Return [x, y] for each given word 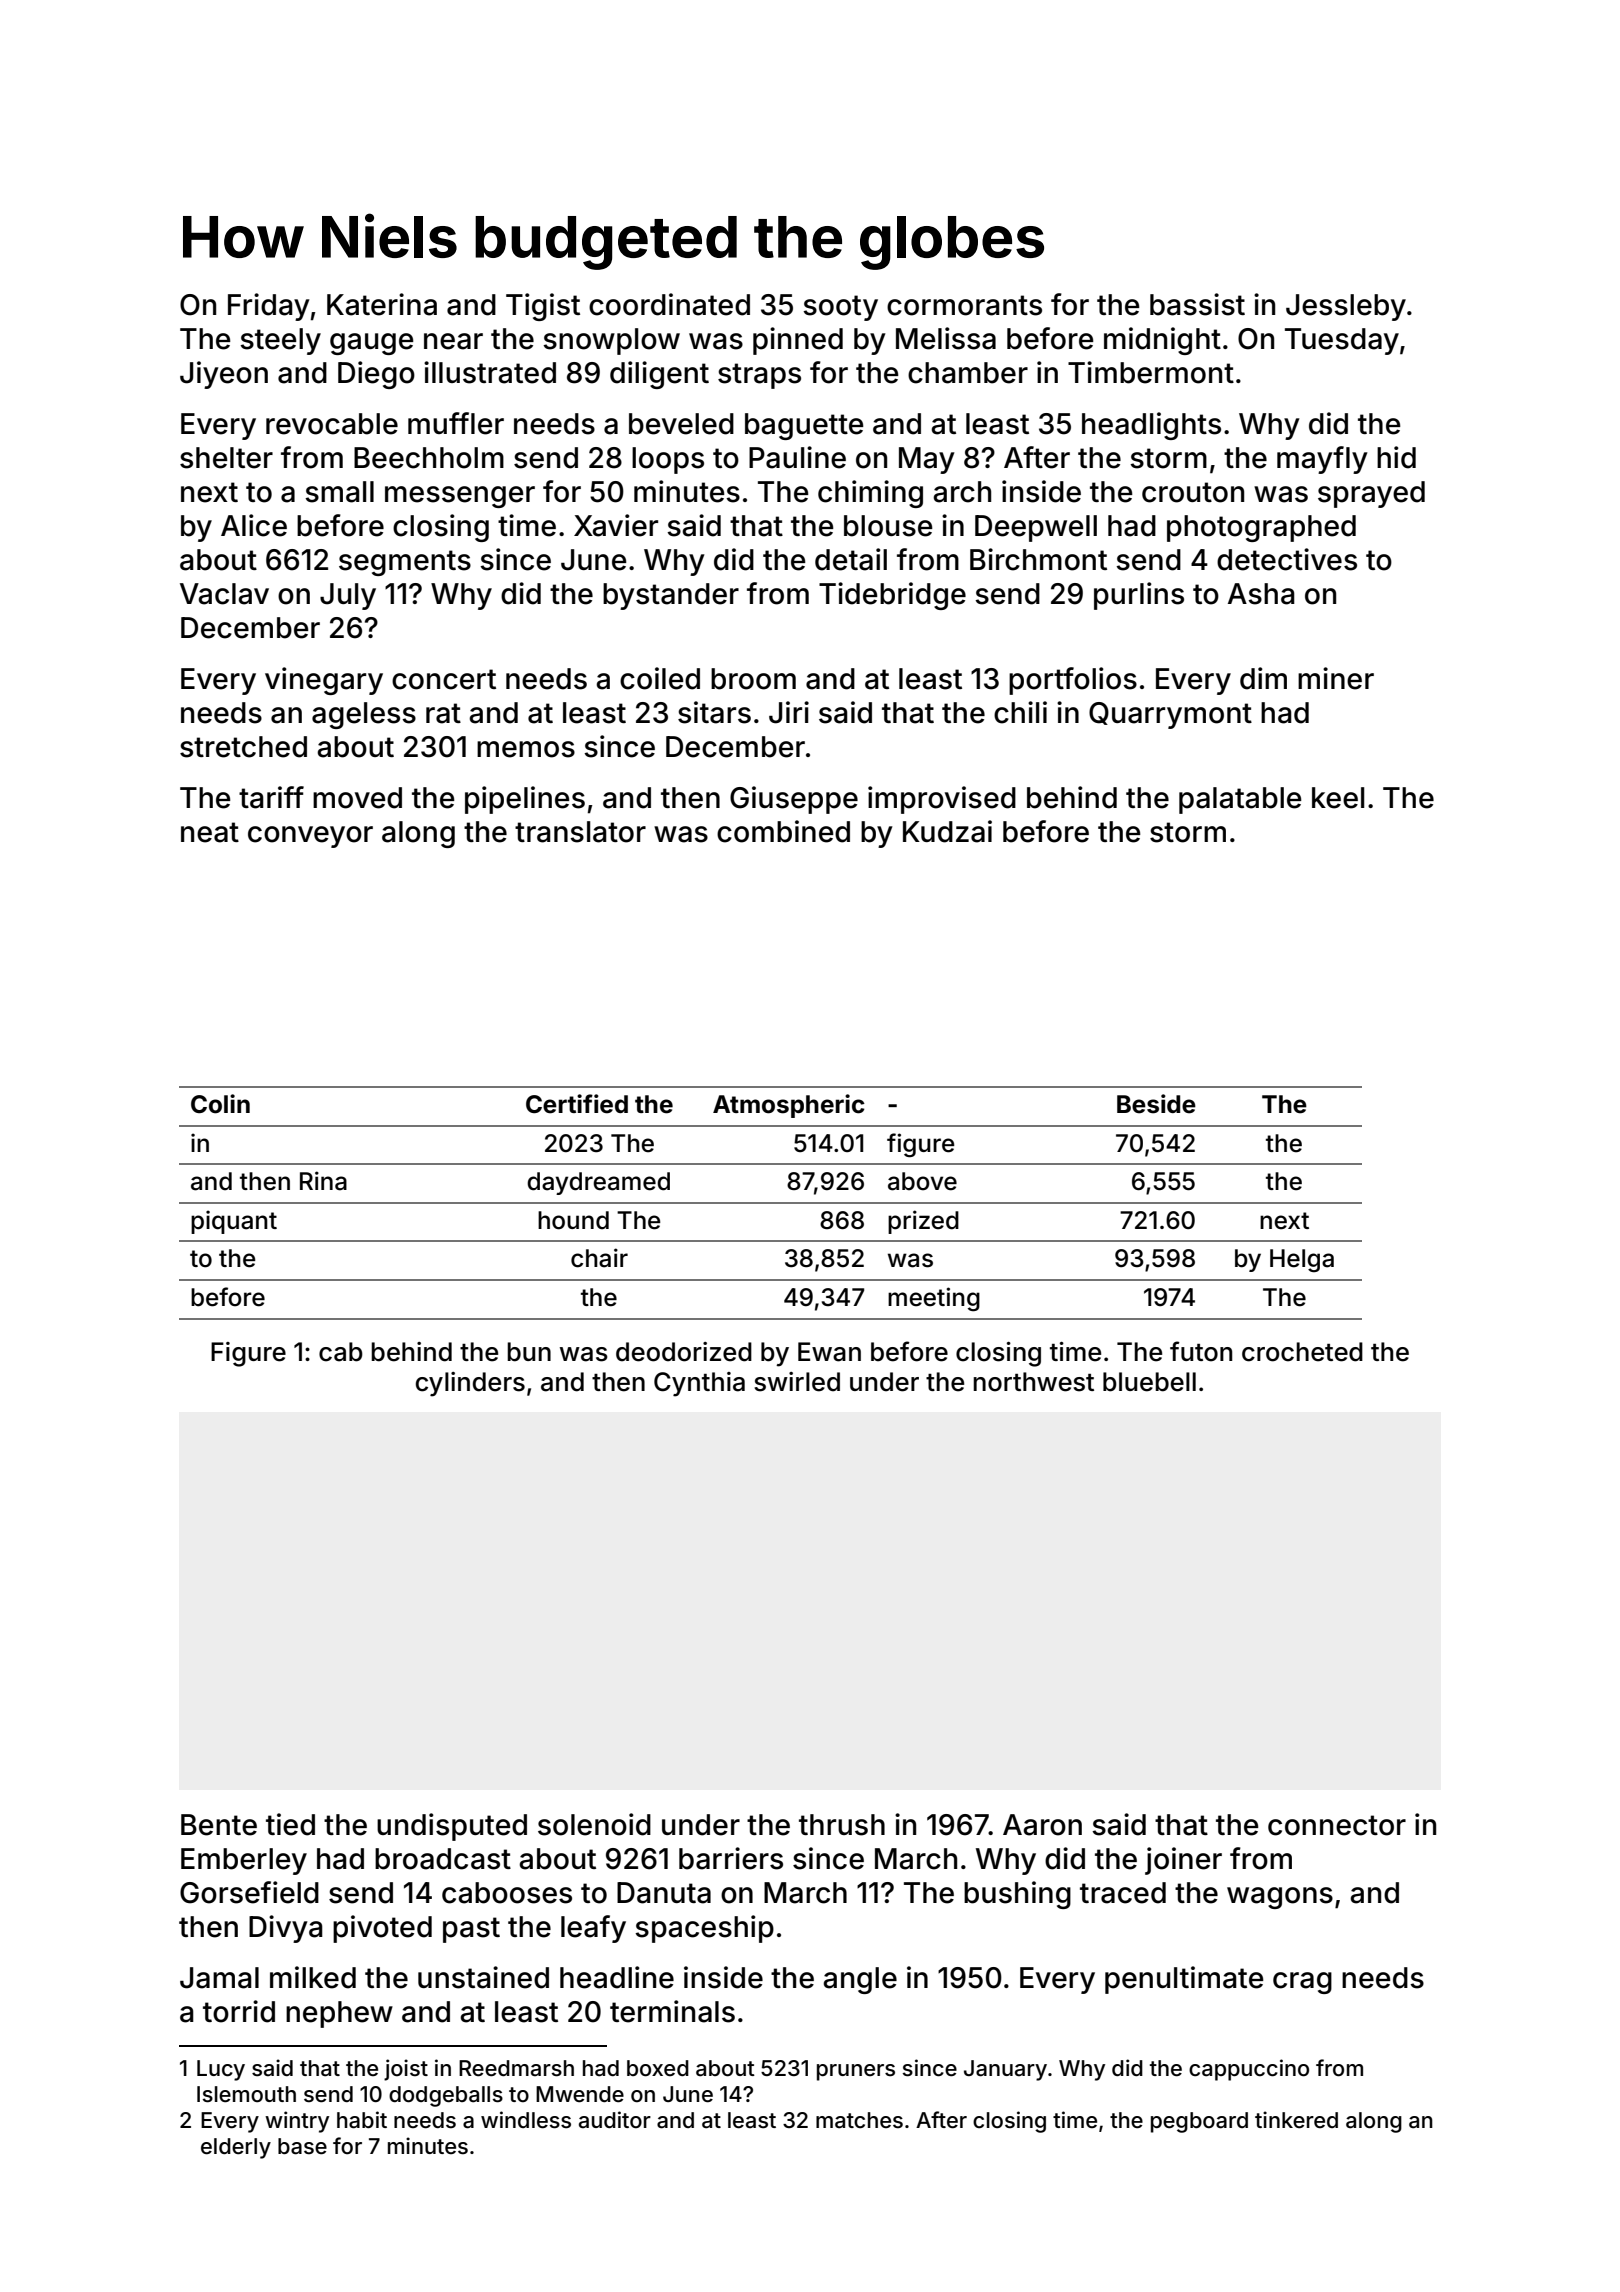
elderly [236, 2148]
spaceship [704, 1929]
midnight [1162, 341]
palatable [1240, 800]
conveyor [310, 837]
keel [1338, 798]
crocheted [1302, 1352]
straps [759, 376]
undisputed [452, 1827]
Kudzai [947, 831]
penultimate [1184, 1980]
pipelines [525, 800]
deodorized [684, 1352]
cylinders [470, 1384]
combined [783, 831]
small [339, 492]
